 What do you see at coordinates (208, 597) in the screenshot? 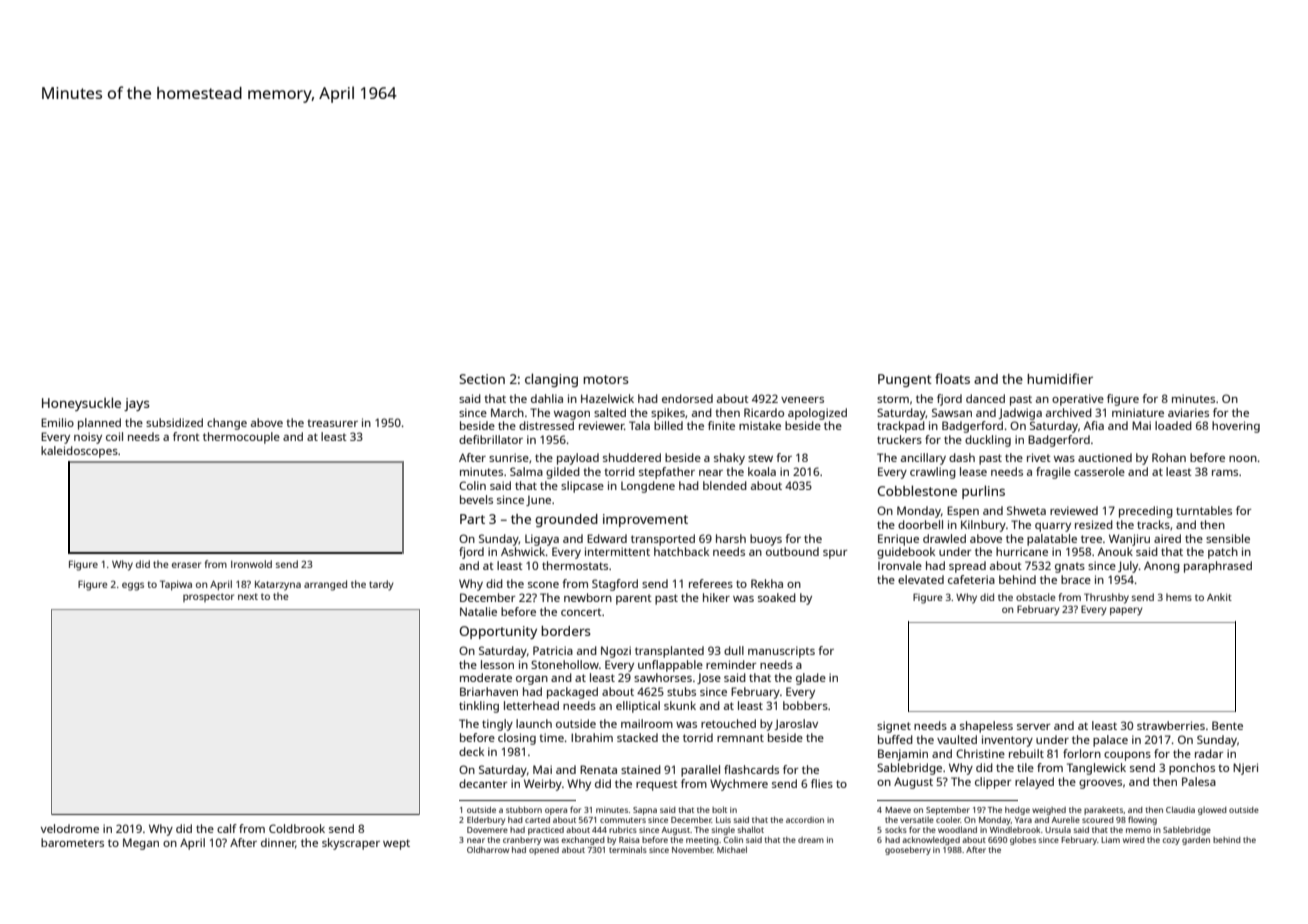
I see `prospector` at bounding box center [208, 597].
